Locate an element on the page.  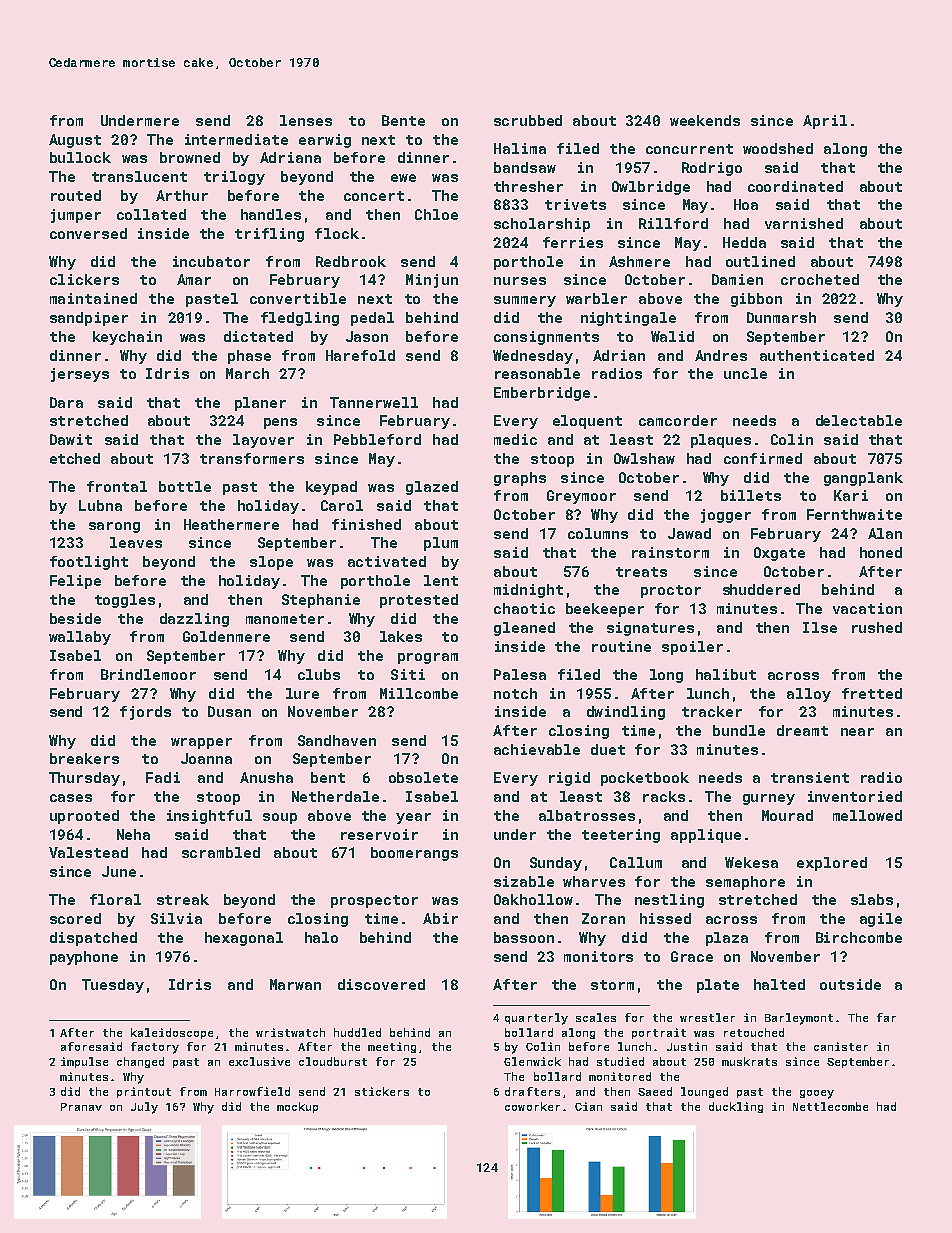
Oxgate is located at coordinates (779, 554).
